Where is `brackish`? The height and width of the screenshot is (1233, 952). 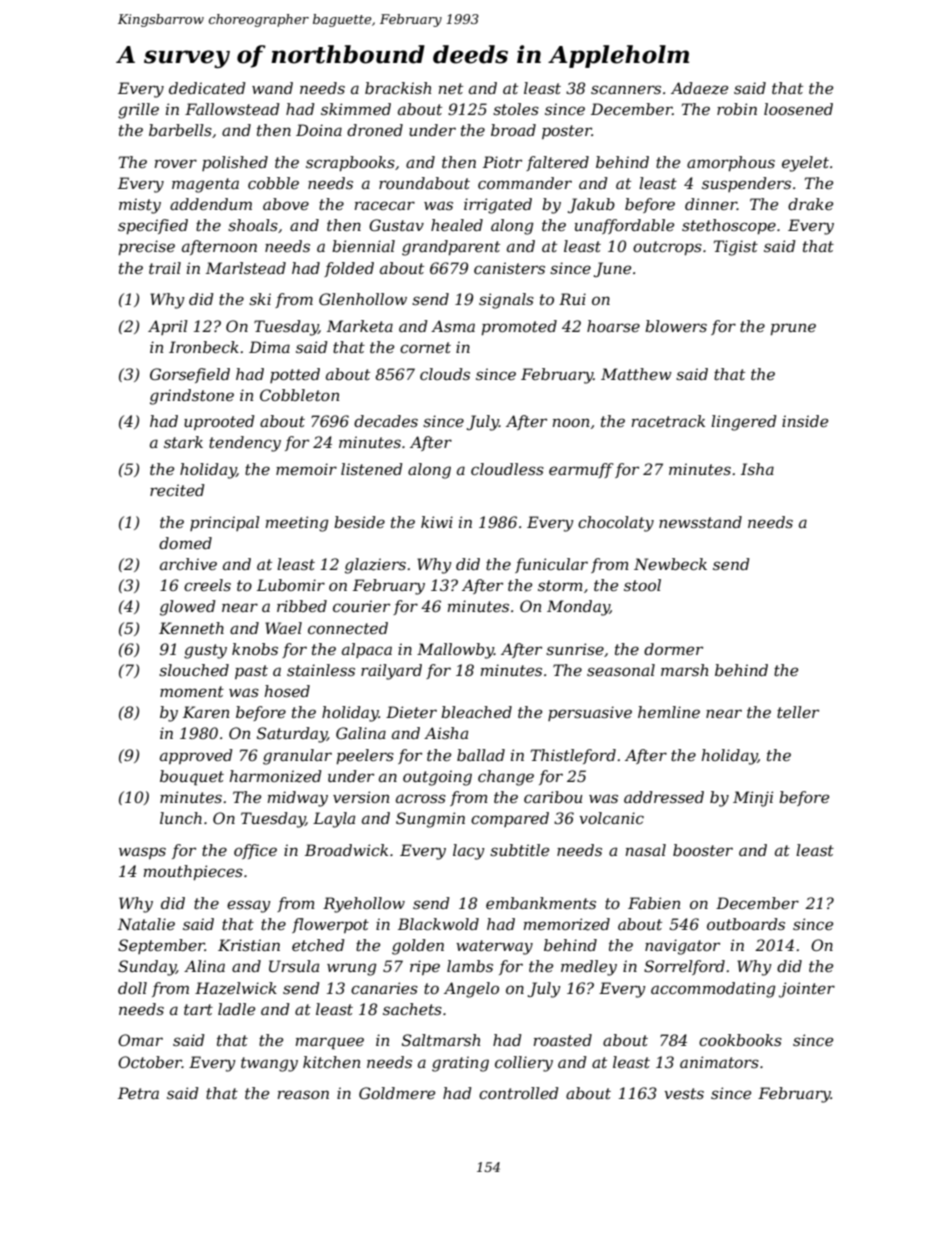 brackish is located at coordinates (398, 88).
